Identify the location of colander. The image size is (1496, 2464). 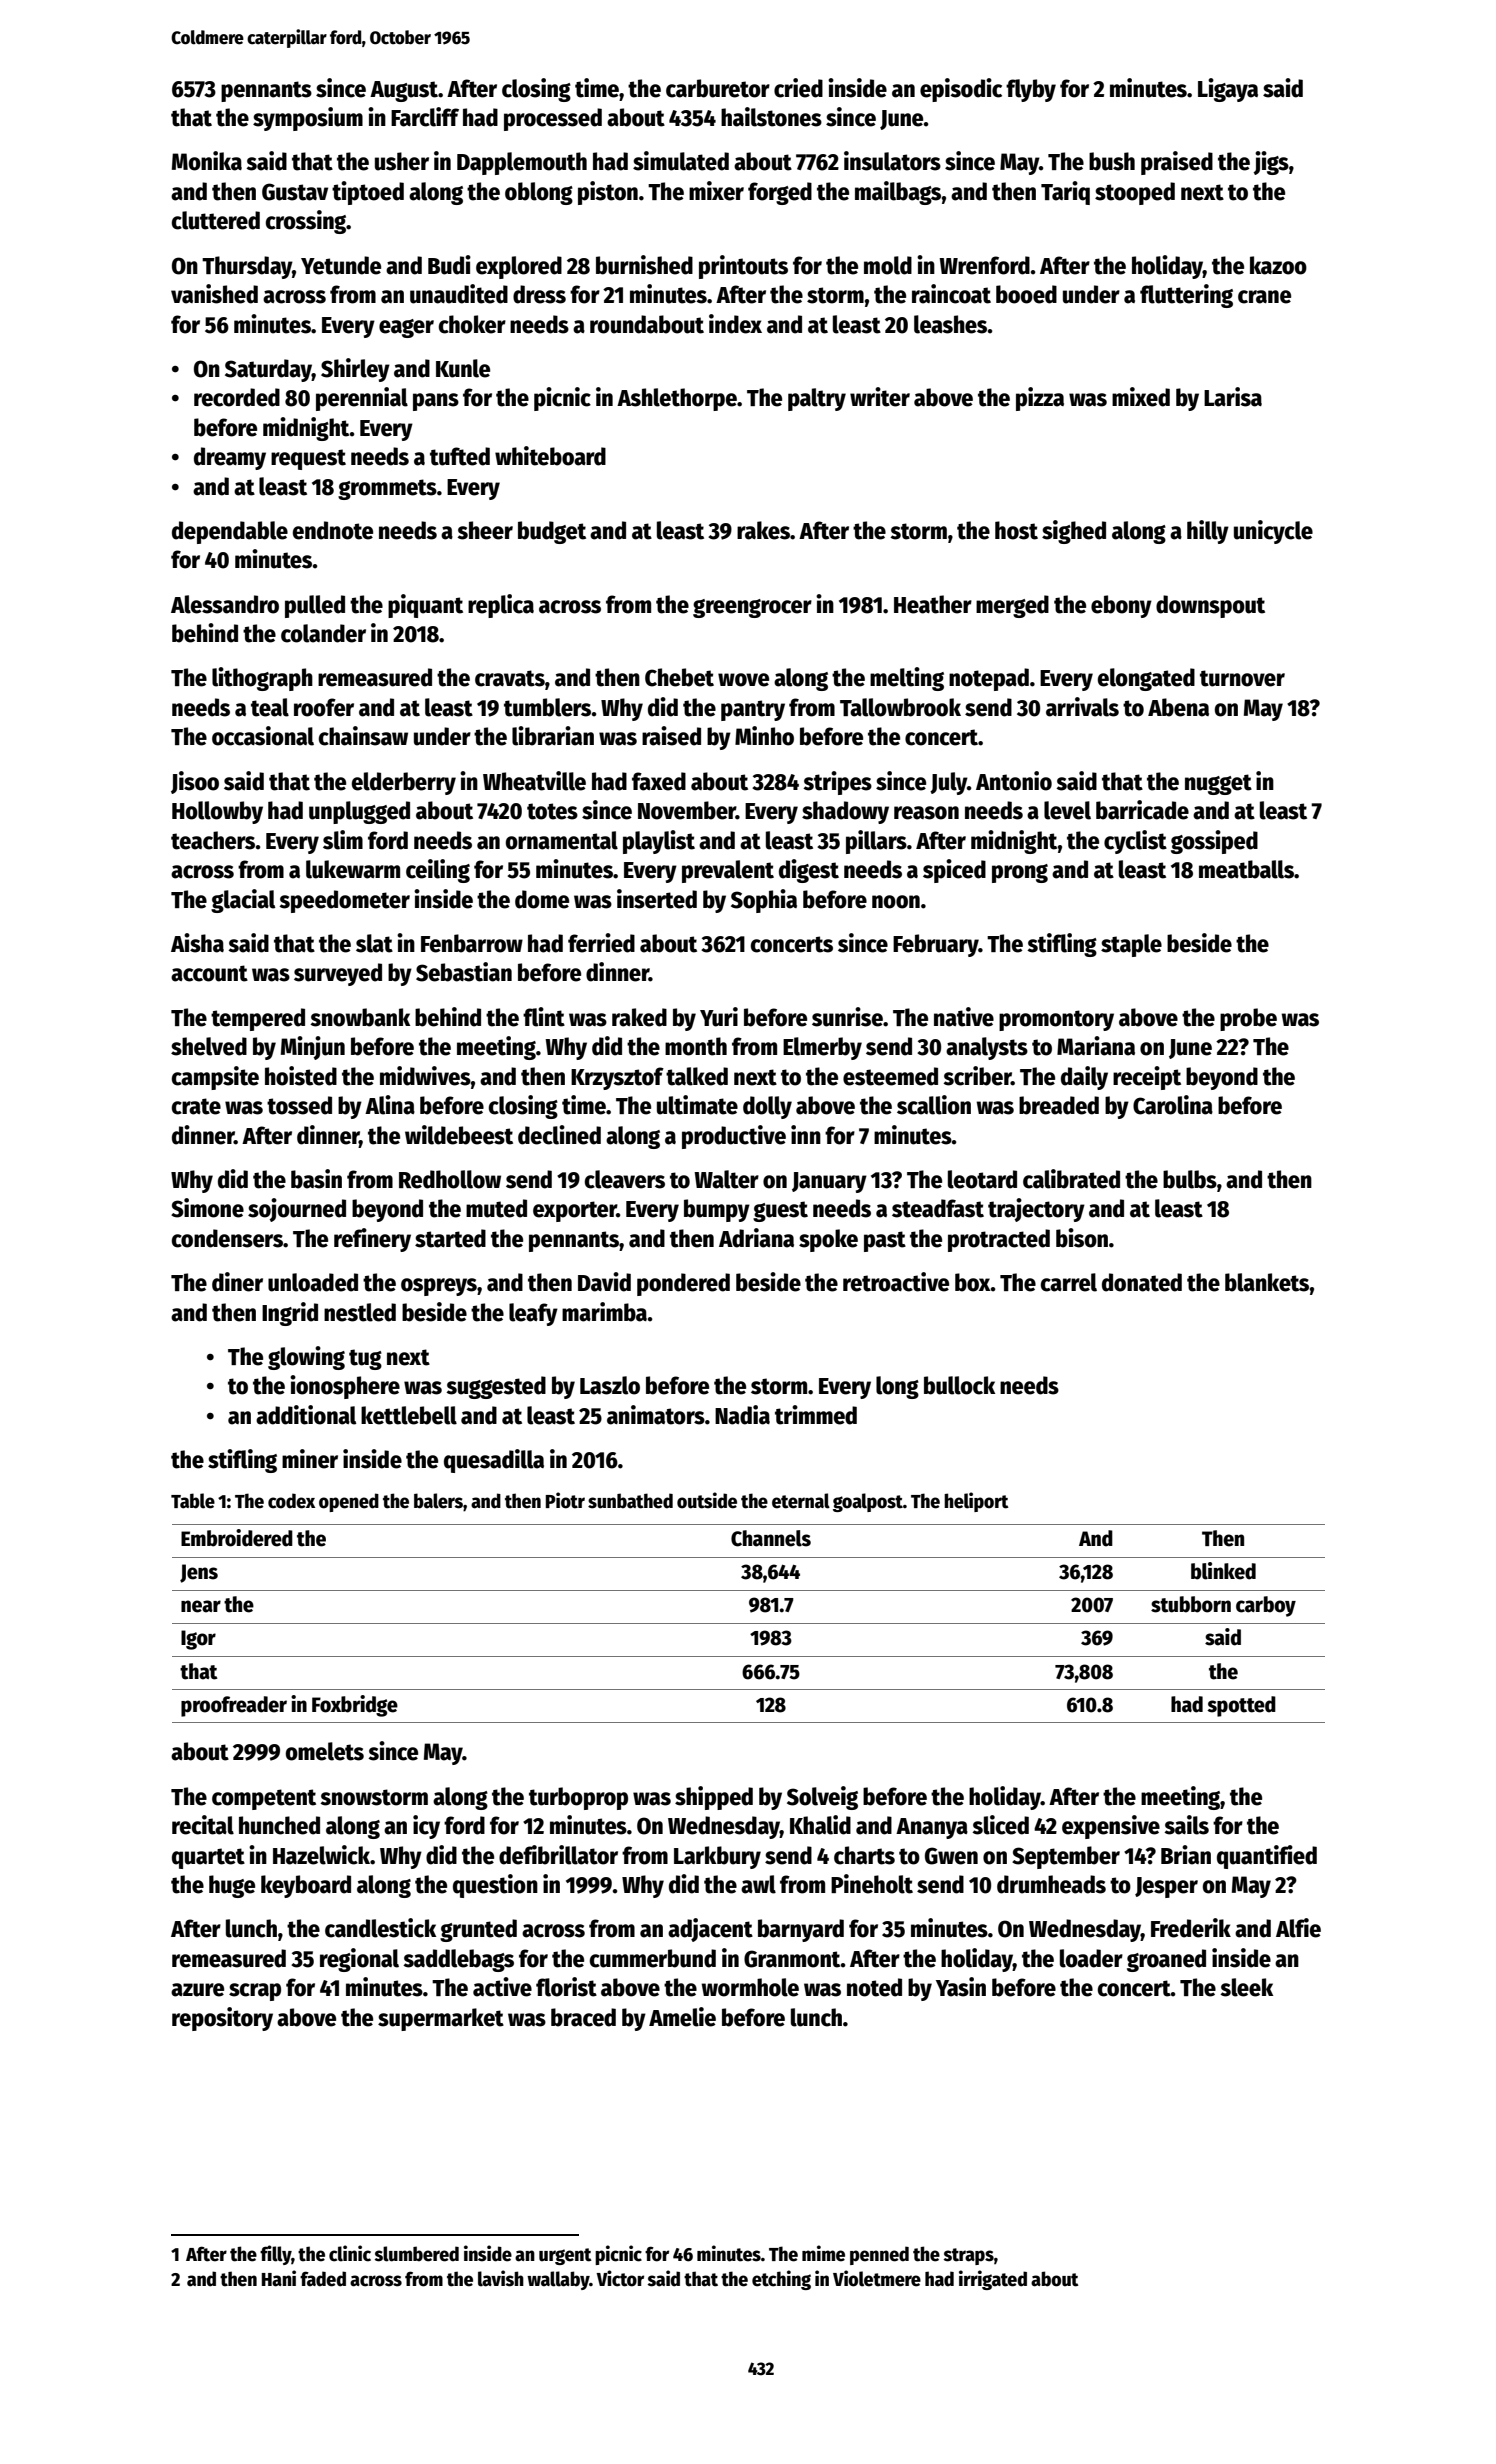
(323, 633).
